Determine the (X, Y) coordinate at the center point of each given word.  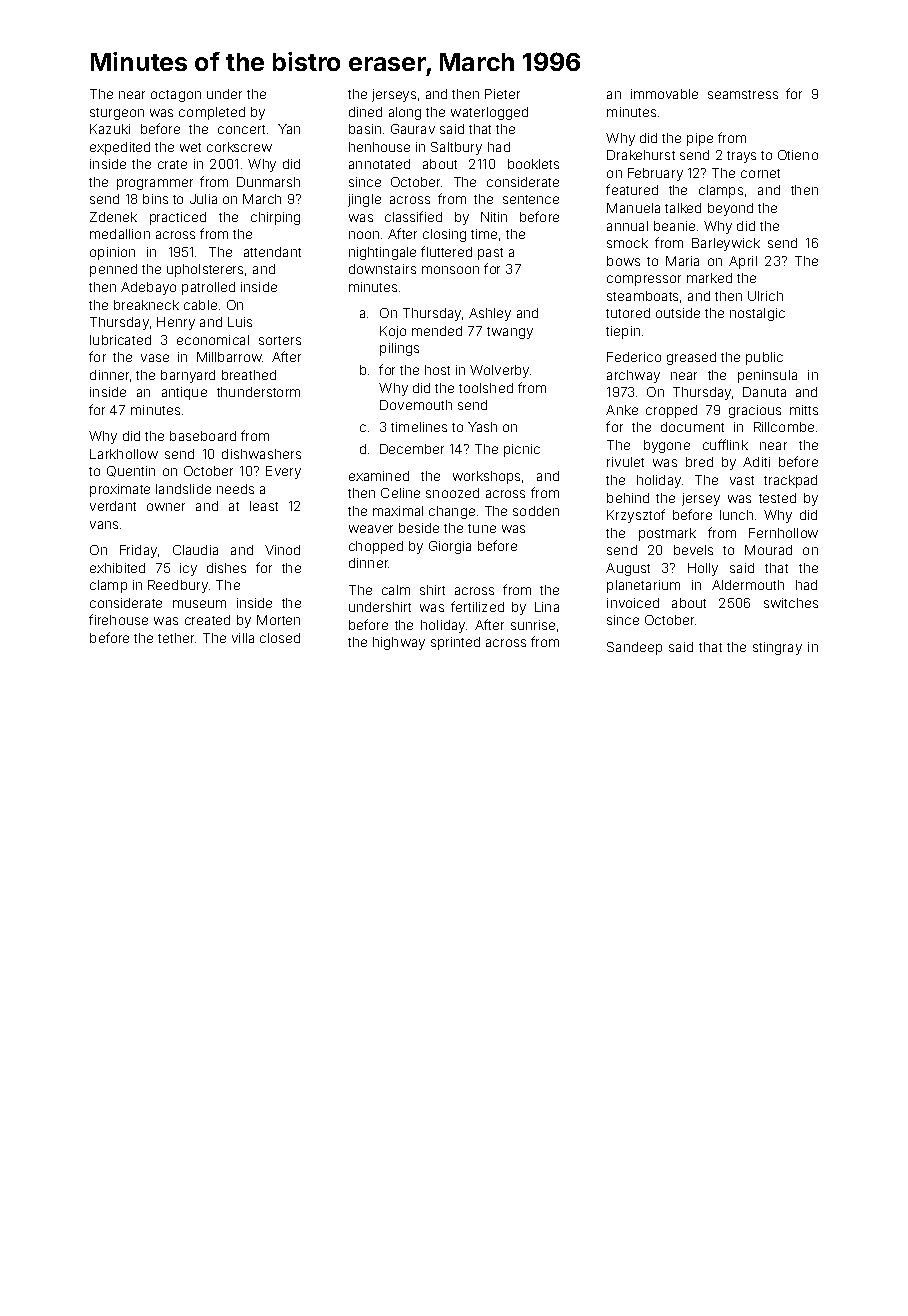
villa (243, 638)
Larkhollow (124, 454)
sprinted (455, 643)
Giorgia (450, 547)
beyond (730, 209)
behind (628, 498)
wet (190, 147)
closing (444, 235)
